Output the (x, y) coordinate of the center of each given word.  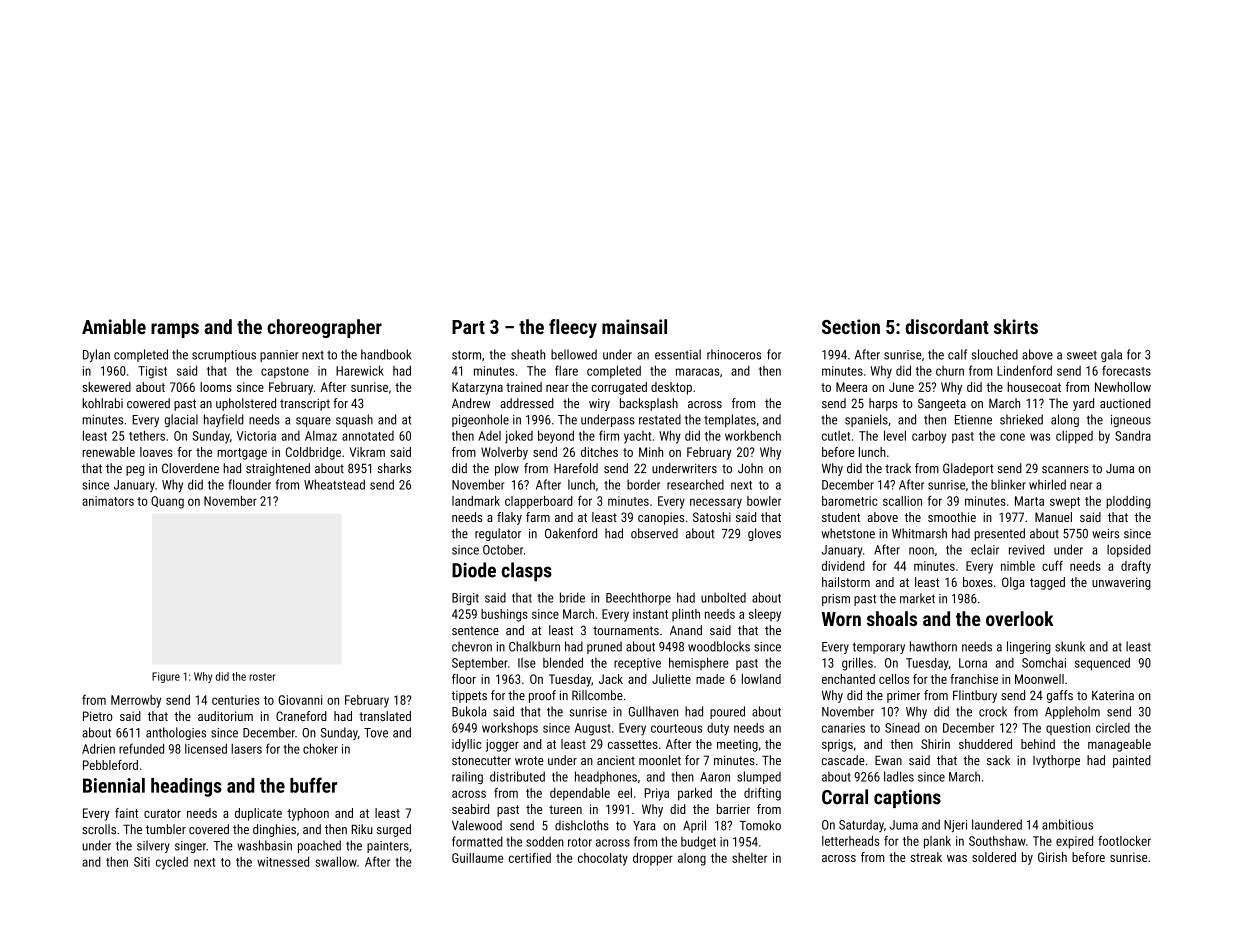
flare (566, 370)
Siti (142, 862)
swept (1065, 503)
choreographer (324, 328)
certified (530, 858)
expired (1074, 842)
